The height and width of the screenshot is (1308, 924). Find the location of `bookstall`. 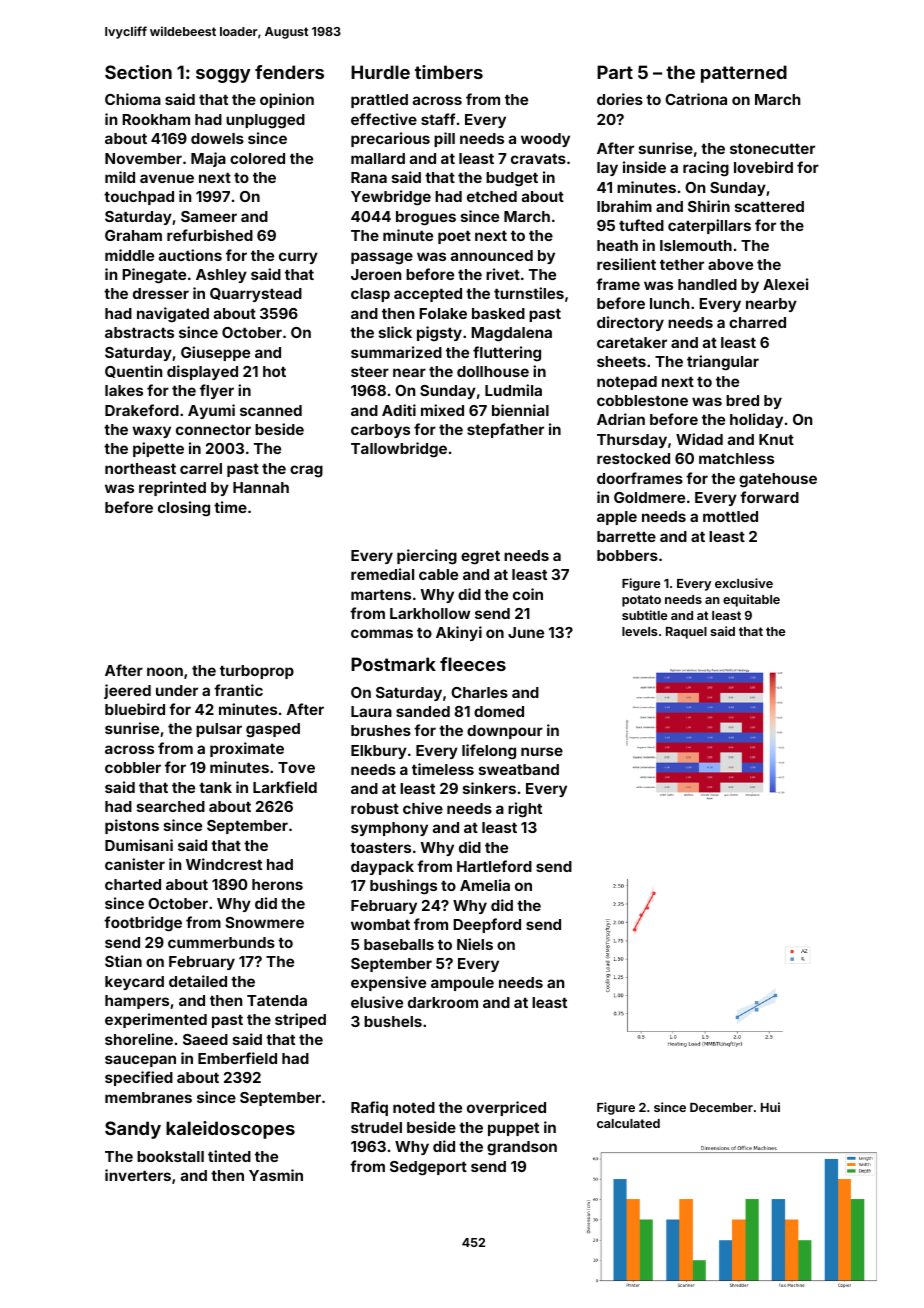

bookstall is located at coordinates (170, 1156).
